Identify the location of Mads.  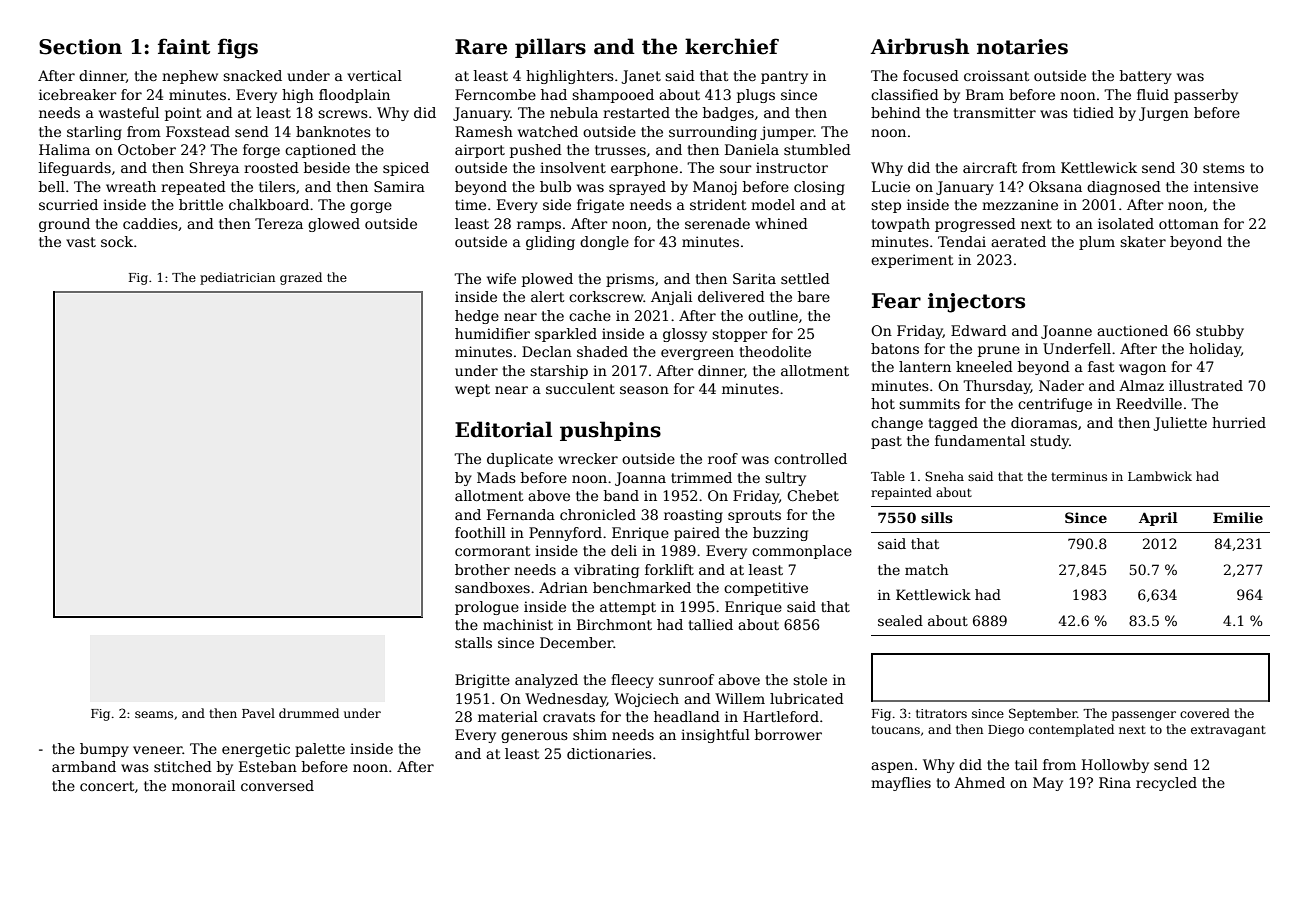
(496, 477).
